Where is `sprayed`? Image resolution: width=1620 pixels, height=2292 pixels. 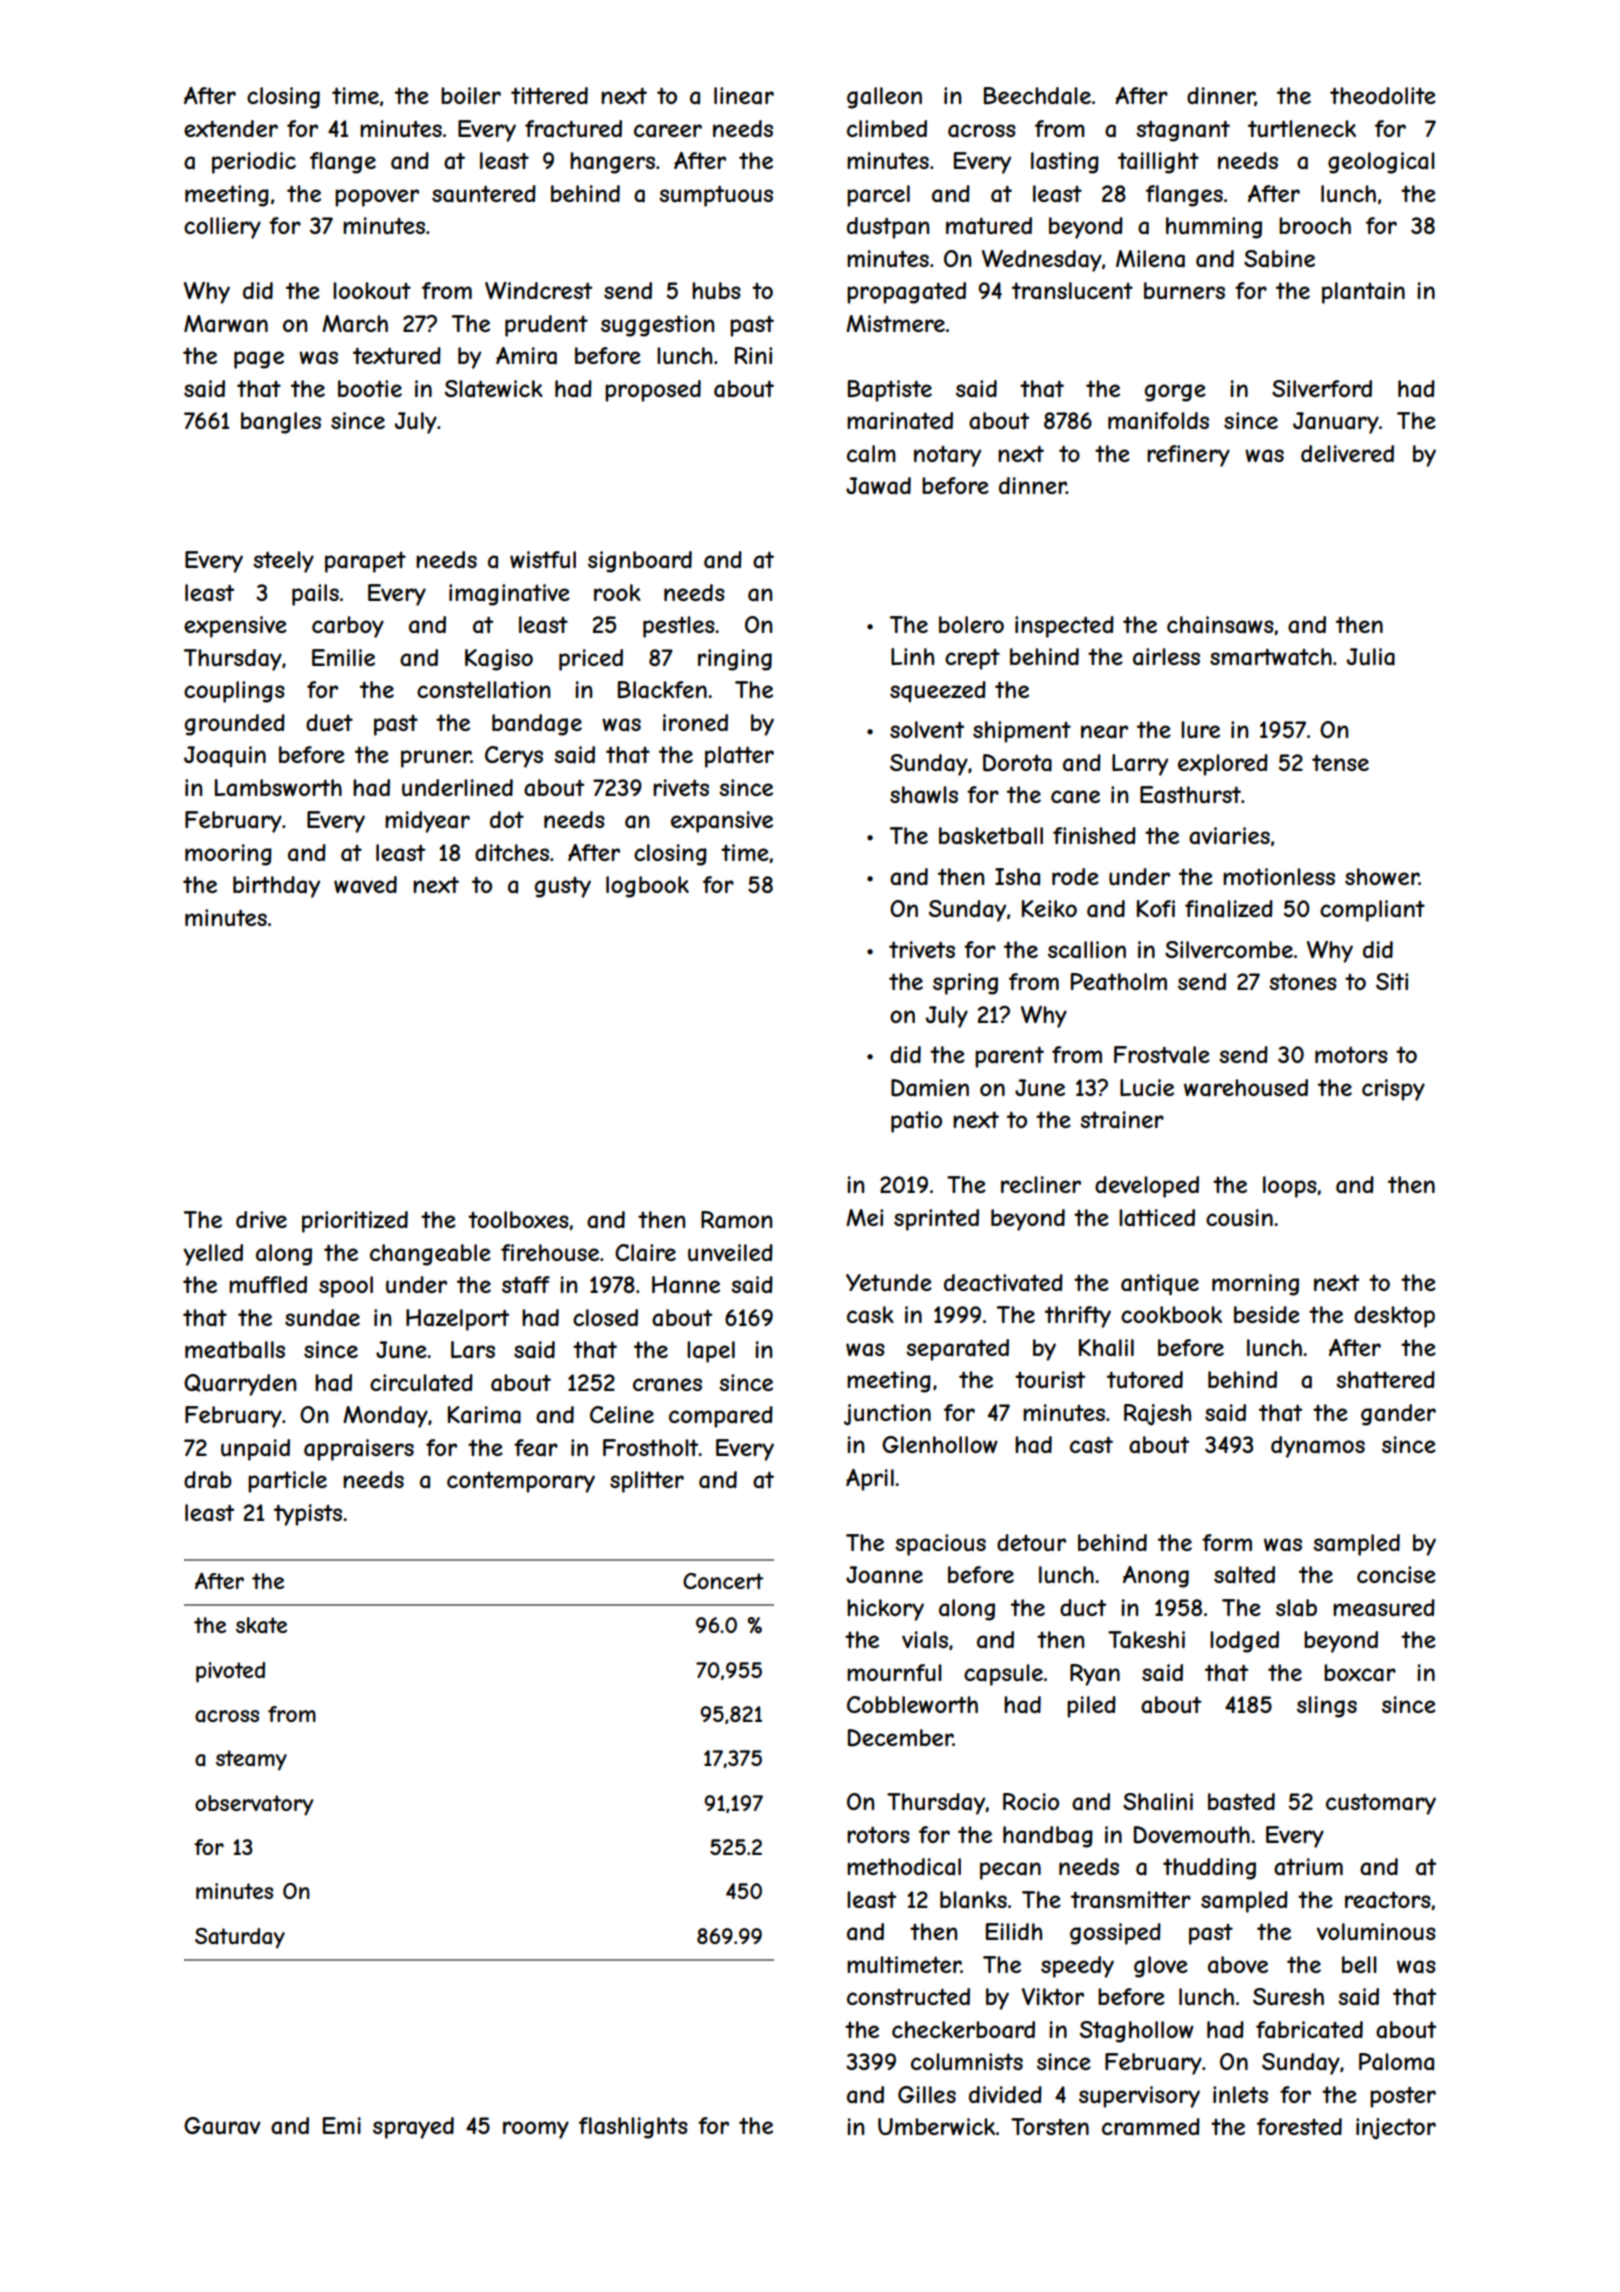 sprayed is located at coordinates (413, 2128).
